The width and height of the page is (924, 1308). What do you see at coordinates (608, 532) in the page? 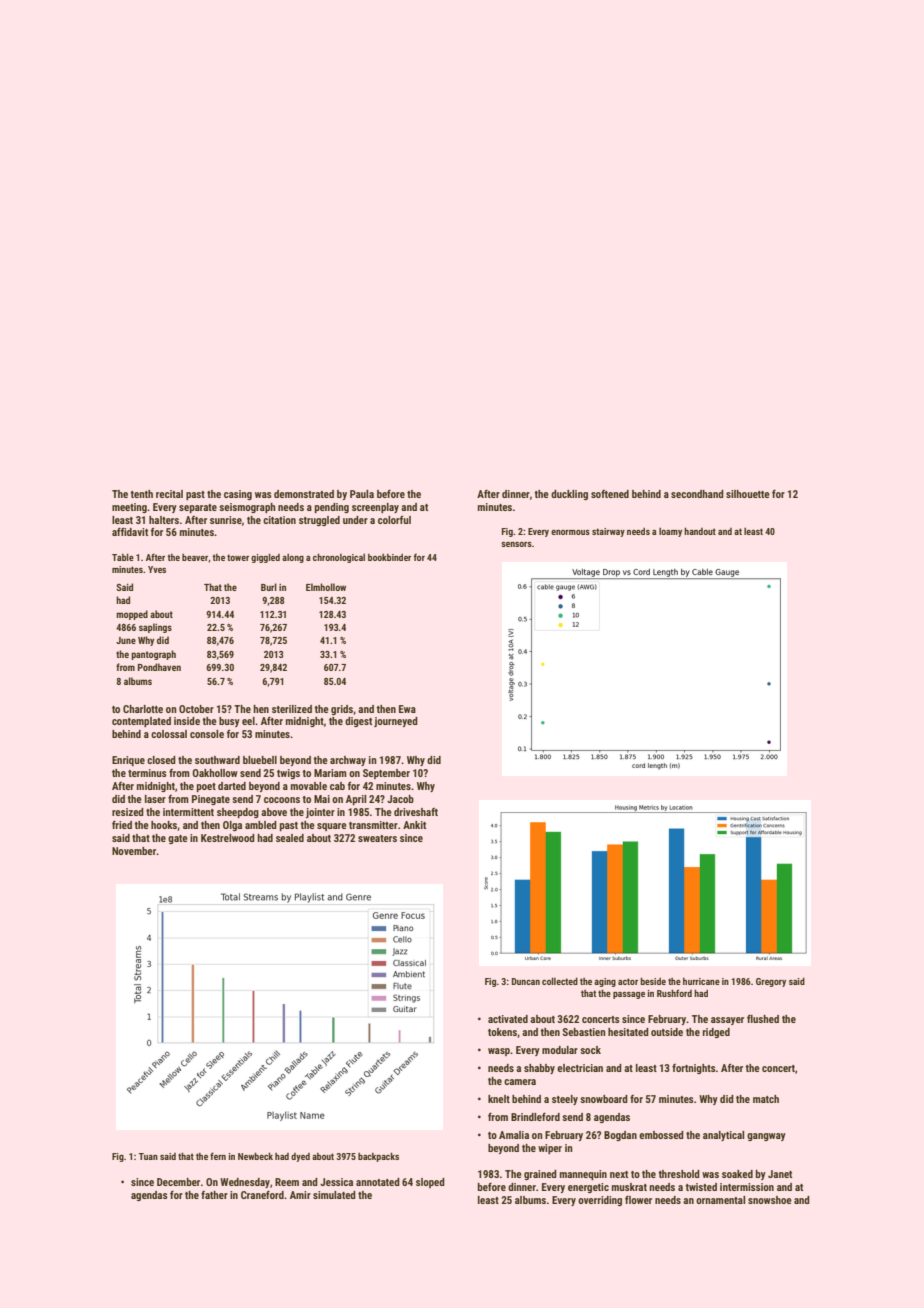
I see `stairway` at bounding box center [608, 532].
